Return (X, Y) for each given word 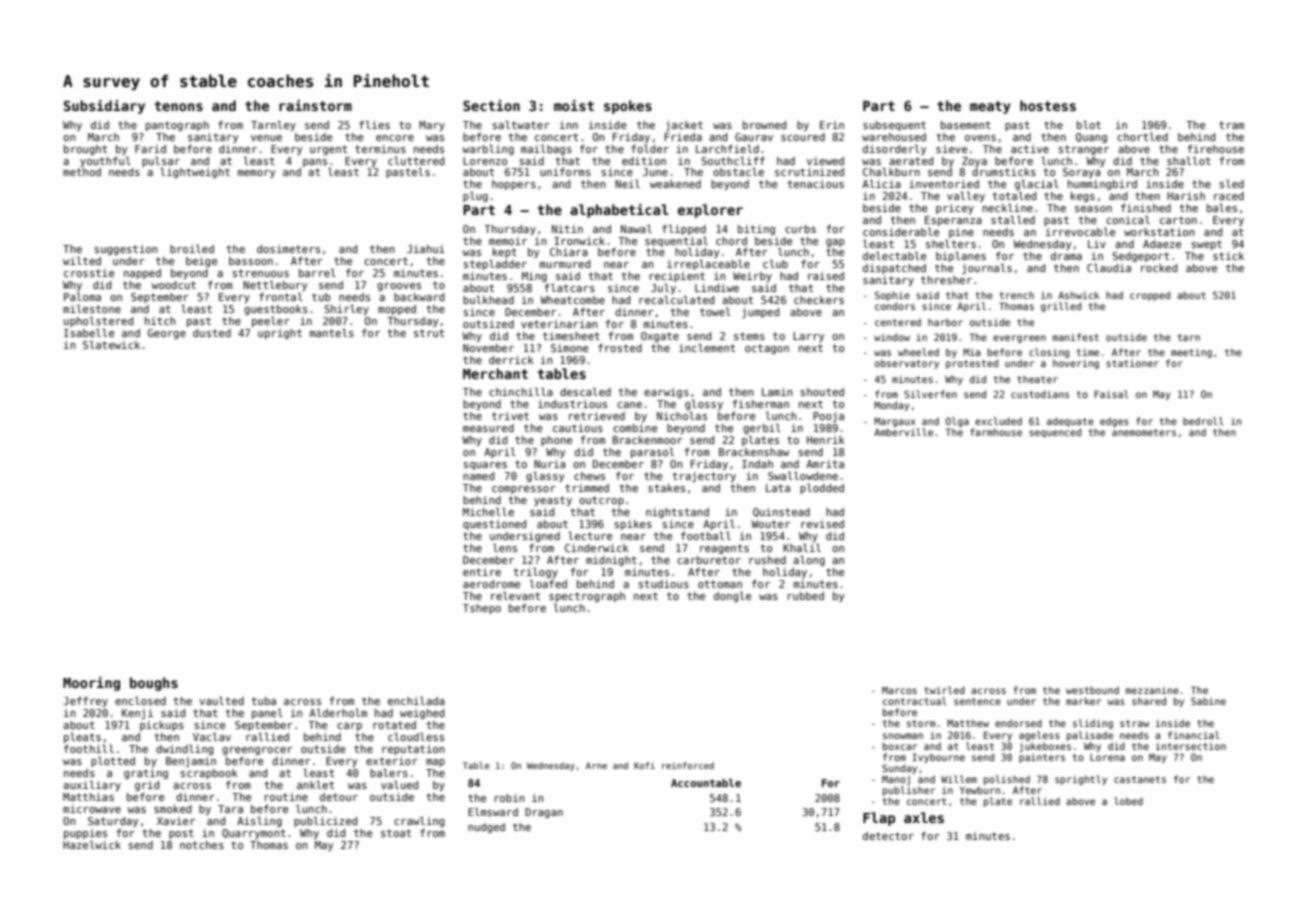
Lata (778, 488)
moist (574, 105)
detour (339, 797)
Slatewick (111, 345)
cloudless (416, 737)
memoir (508, 241)
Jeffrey (85, 702)
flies (374, 125)
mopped (397, 310)
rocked (1159, 268)
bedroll (1203, 421)
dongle (732, 597)
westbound (1092, 690)
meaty (990, 107)
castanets (1140, 779)
